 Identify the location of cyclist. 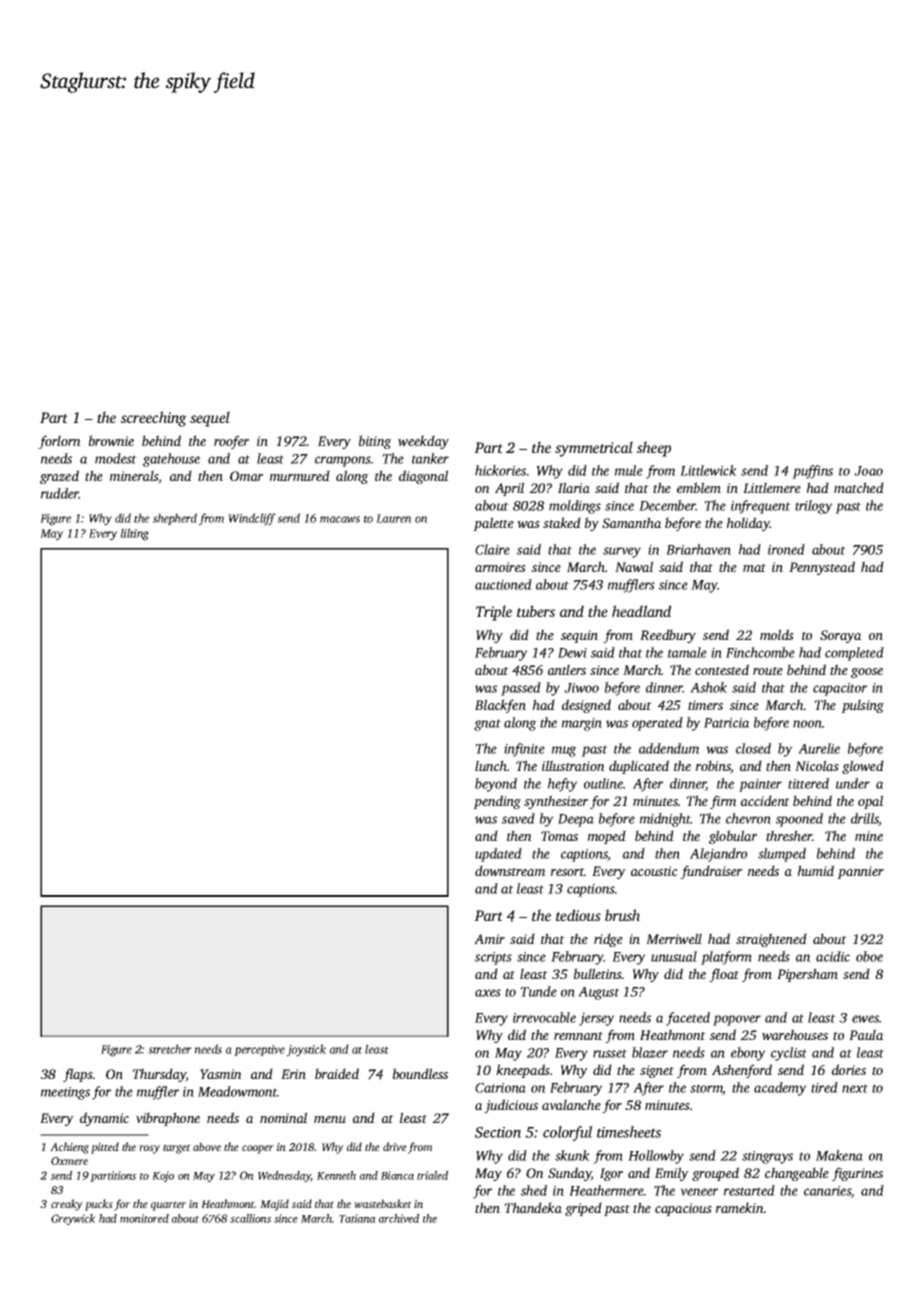
(789, 1054).
